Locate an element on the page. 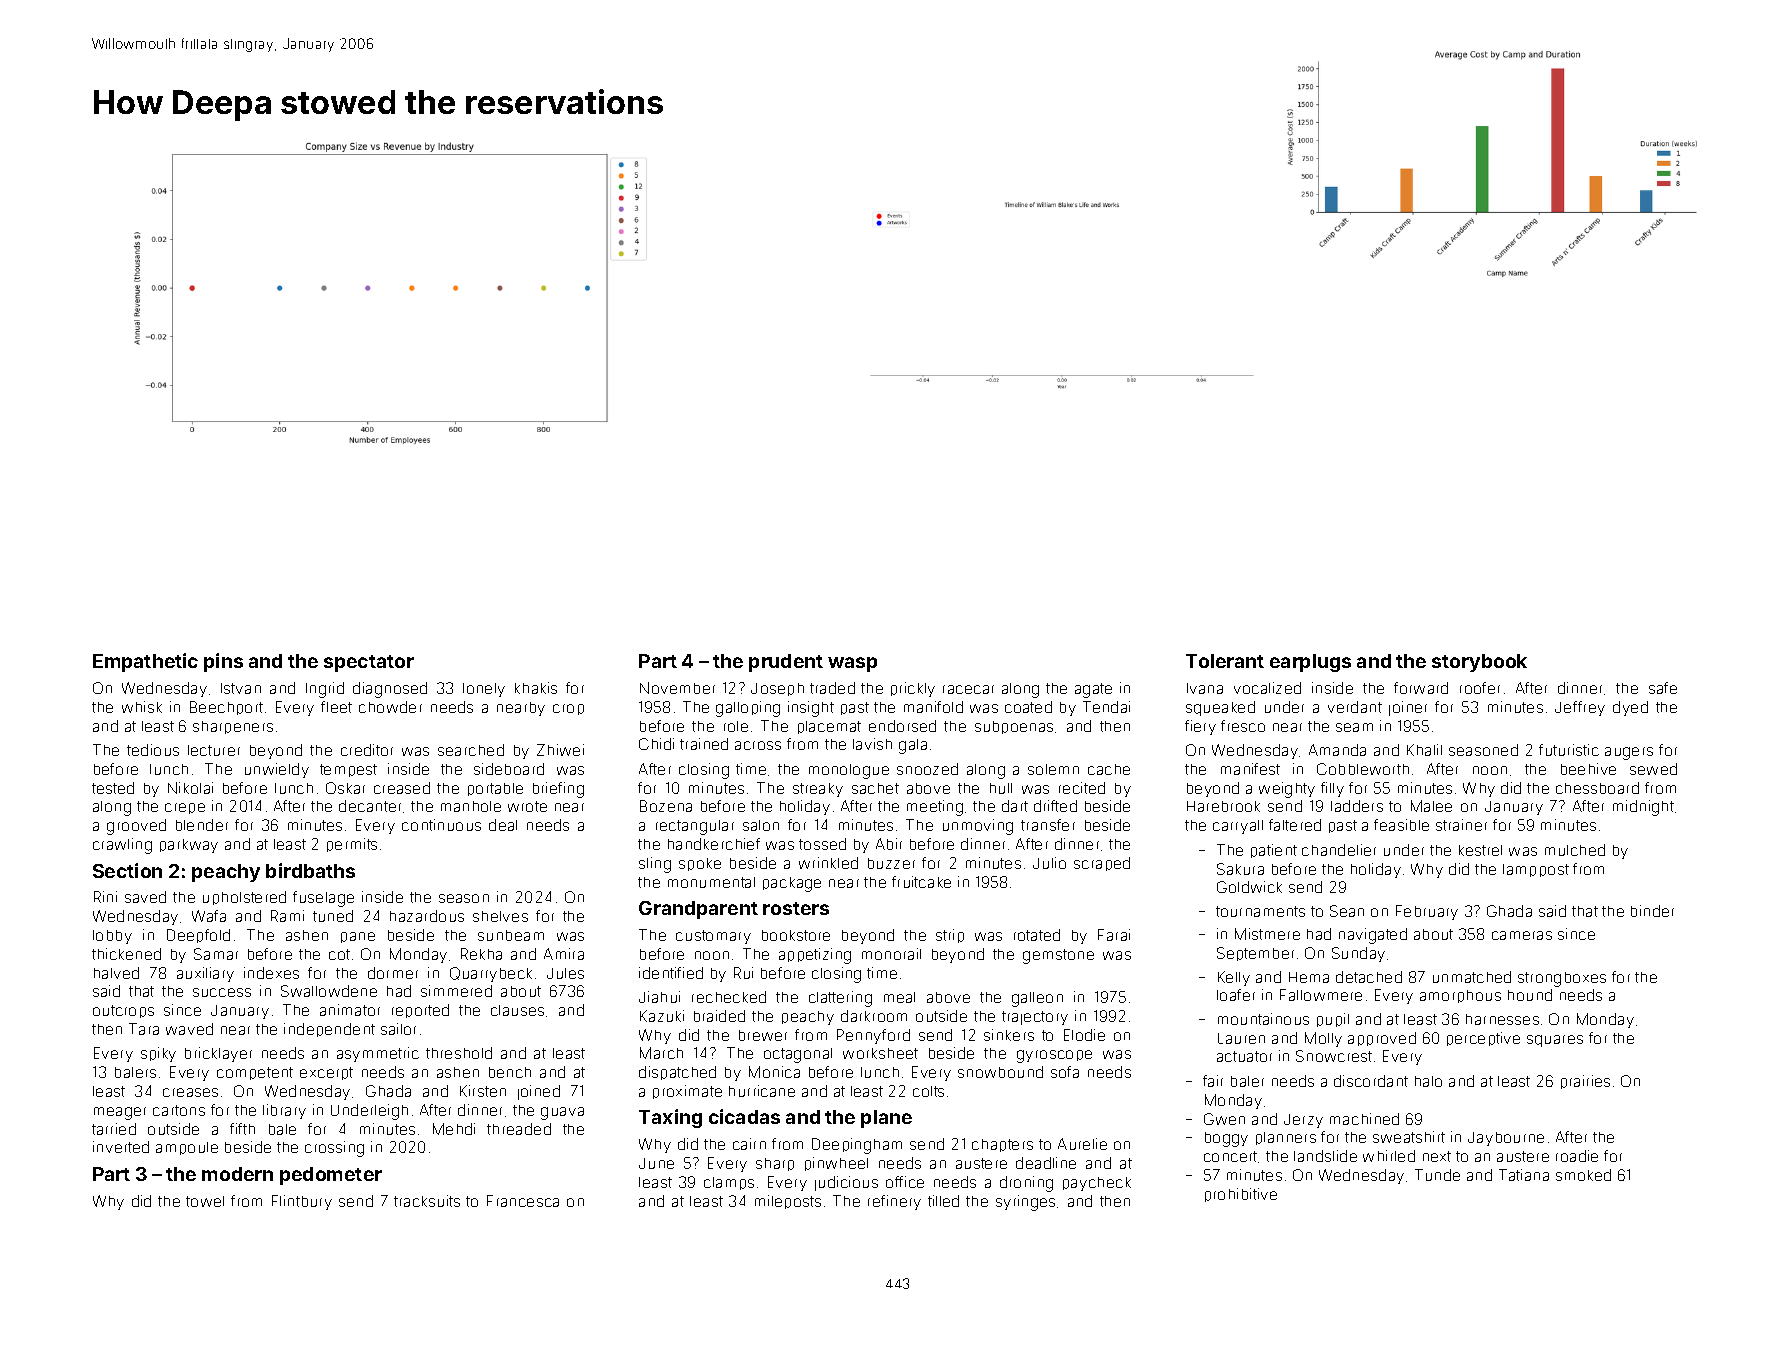  Goldwick is located at coordinates (1249, 887).
